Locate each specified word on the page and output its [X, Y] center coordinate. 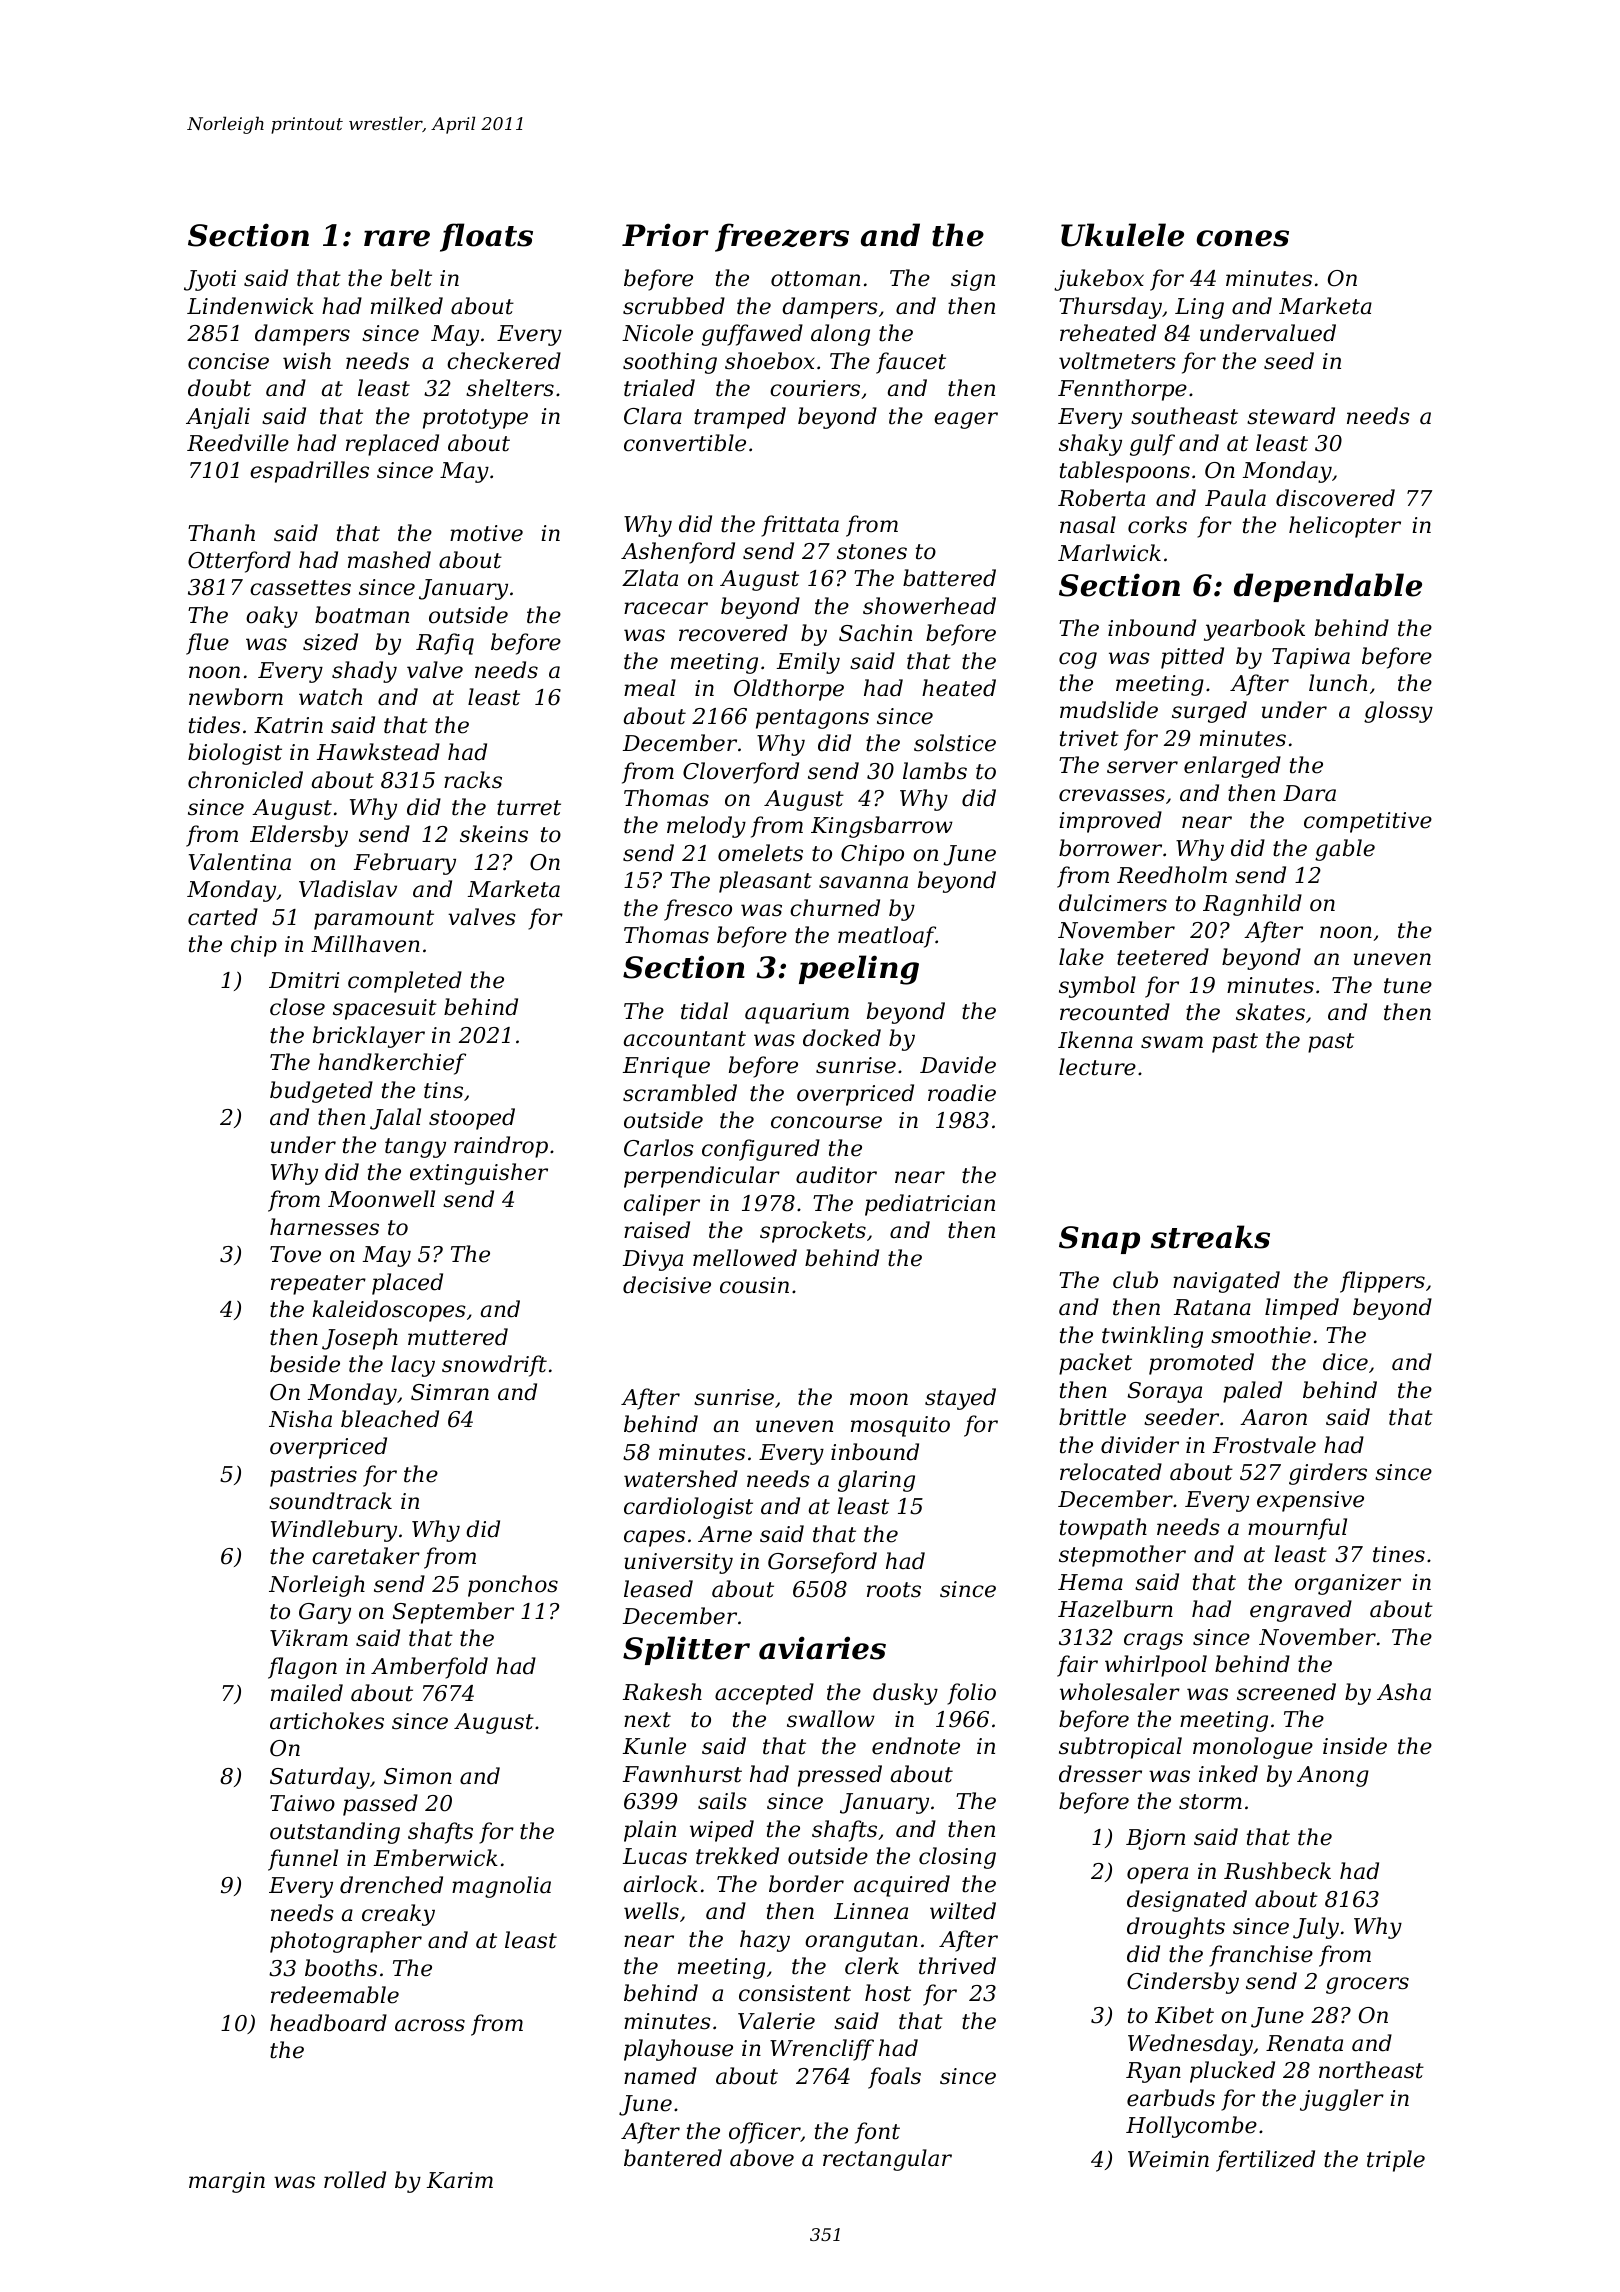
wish [307, 361]
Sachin [875, 633]
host [888, 1993]
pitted [1192, 658]
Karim [460, 2180]
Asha [1404, 1692]
